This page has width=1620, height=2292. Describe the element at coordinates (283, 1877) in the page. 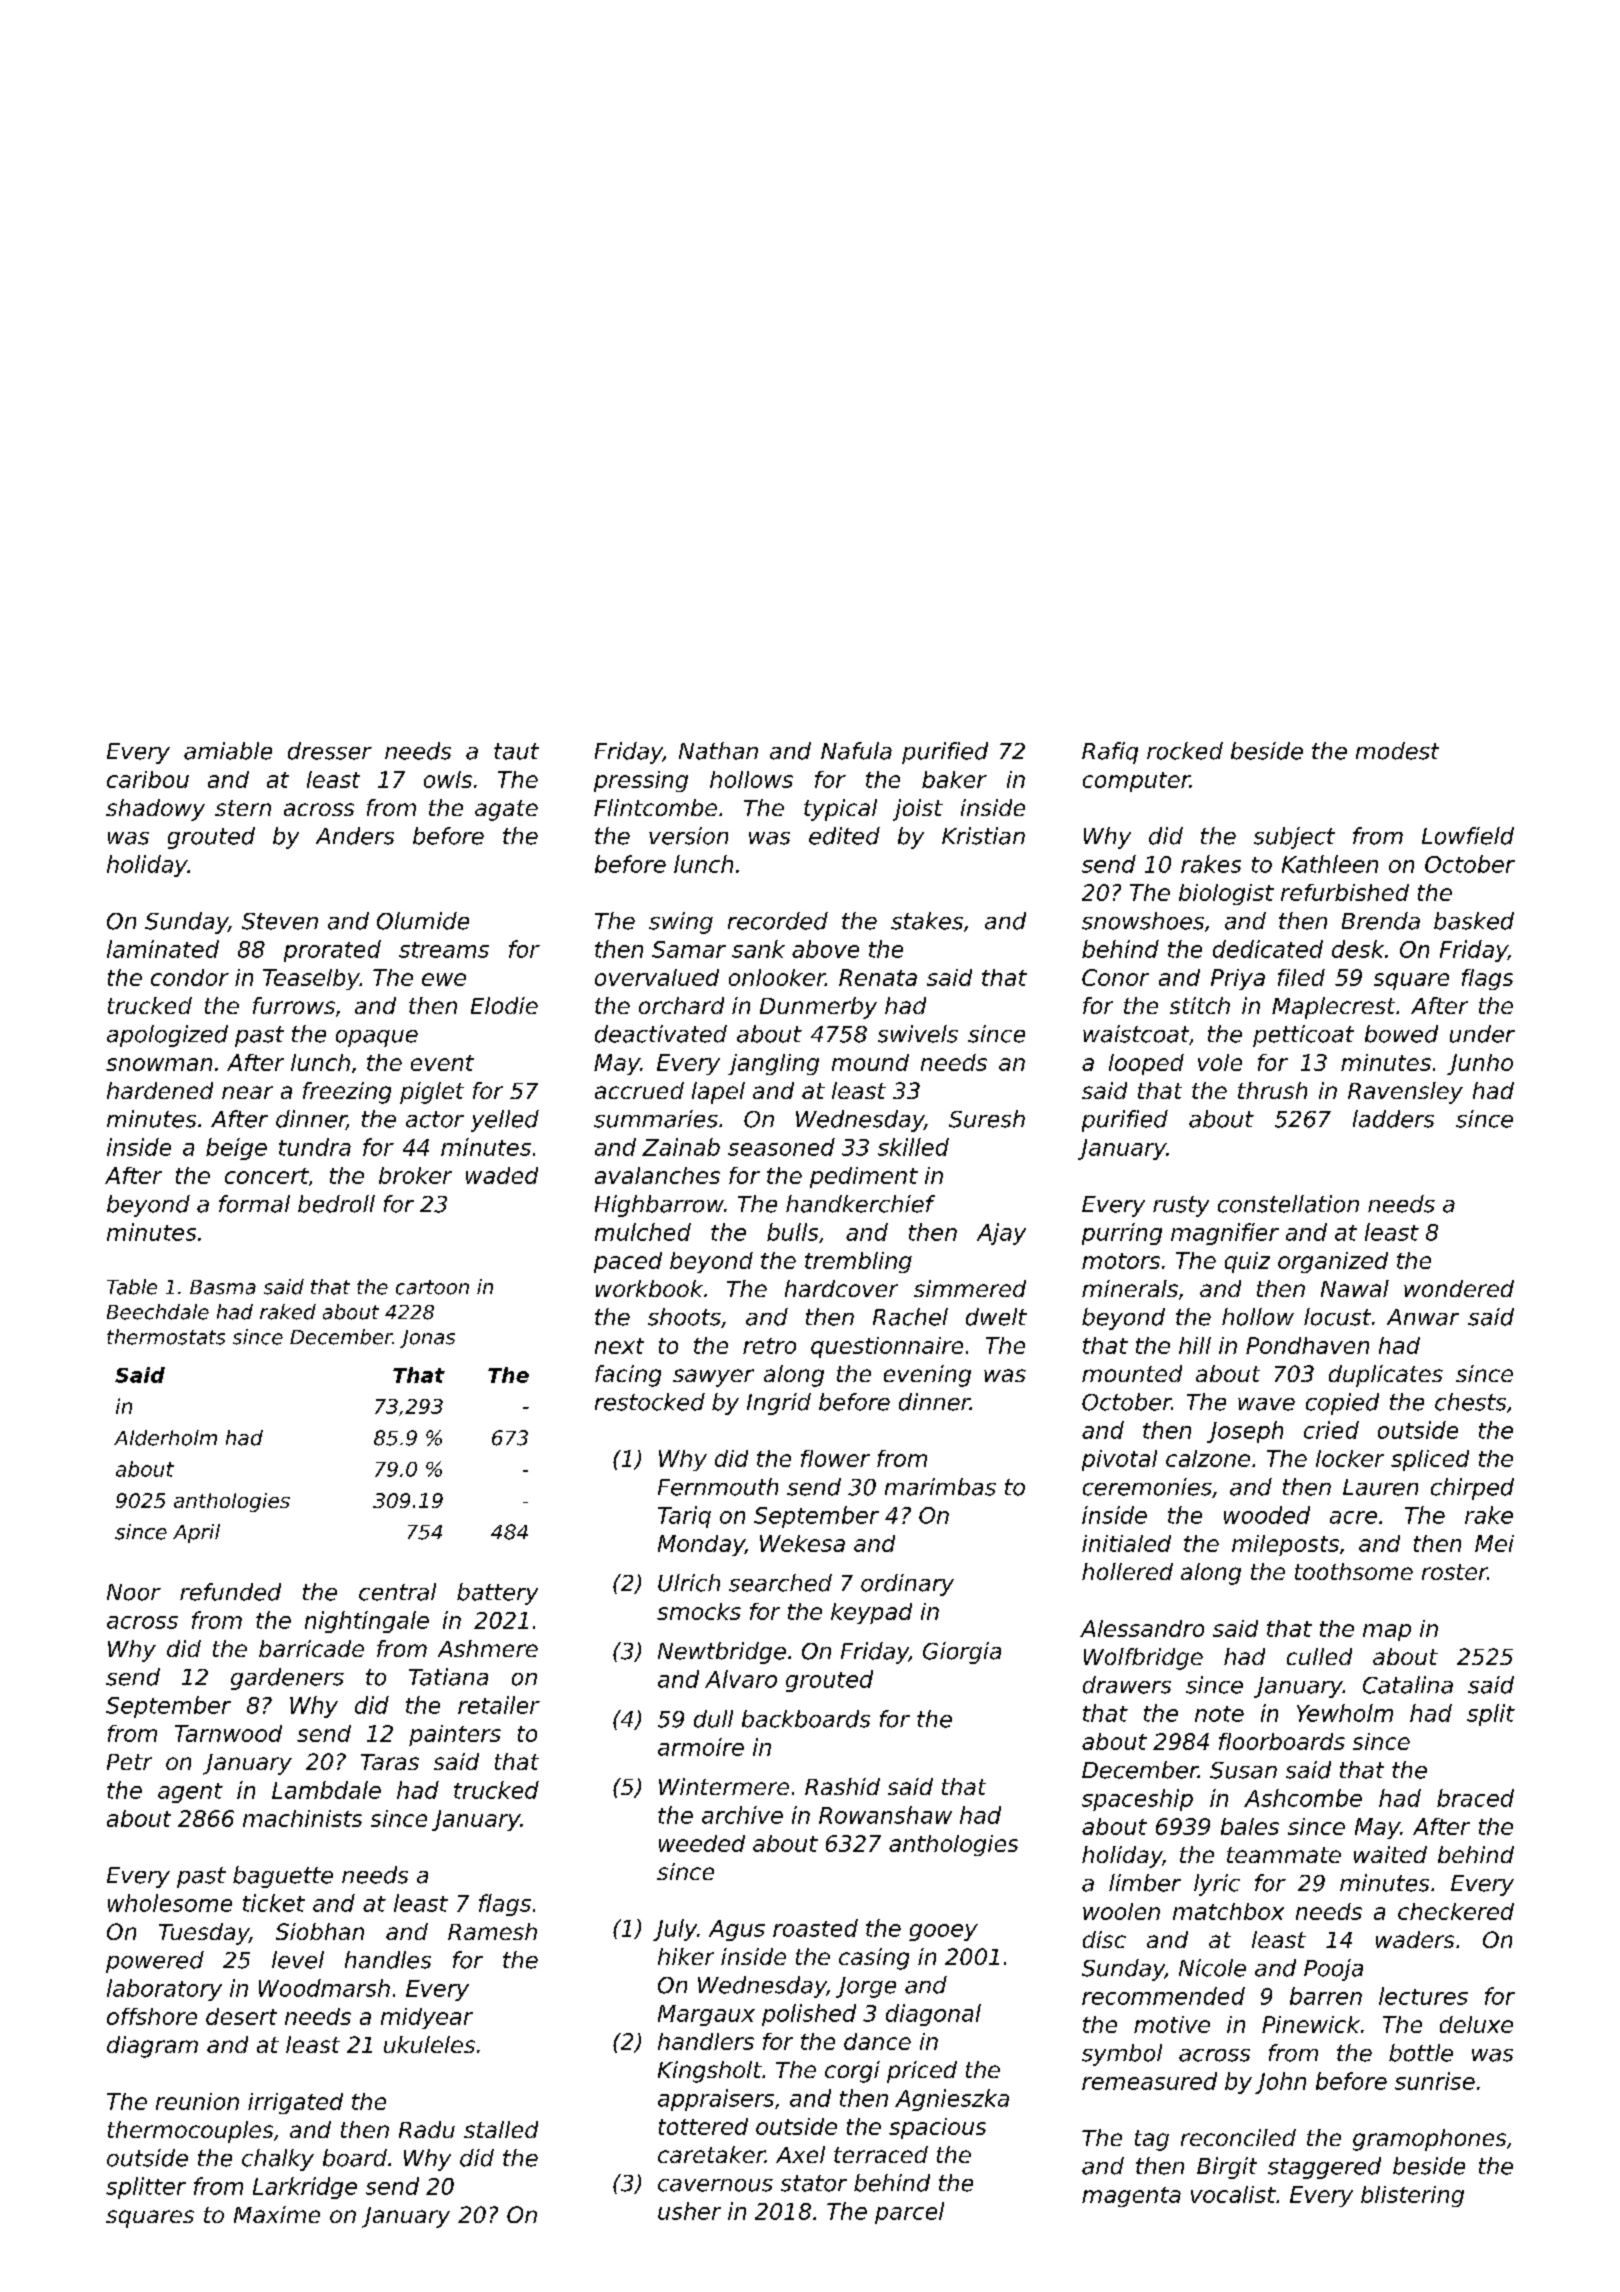

I see `baguette` at that location.
